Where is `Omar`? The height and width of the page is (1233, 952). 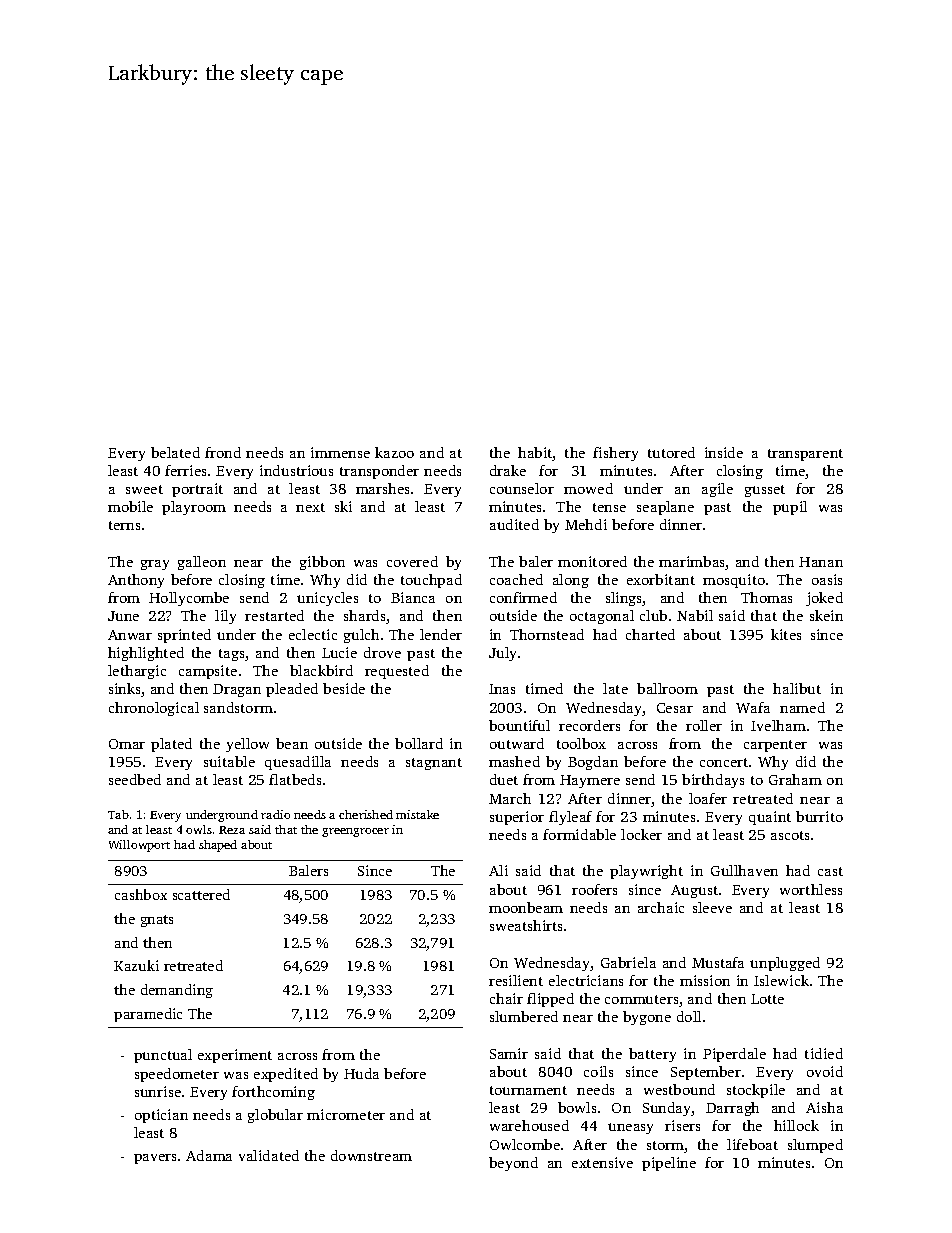
Omar is located at coordinates (127, 744).
